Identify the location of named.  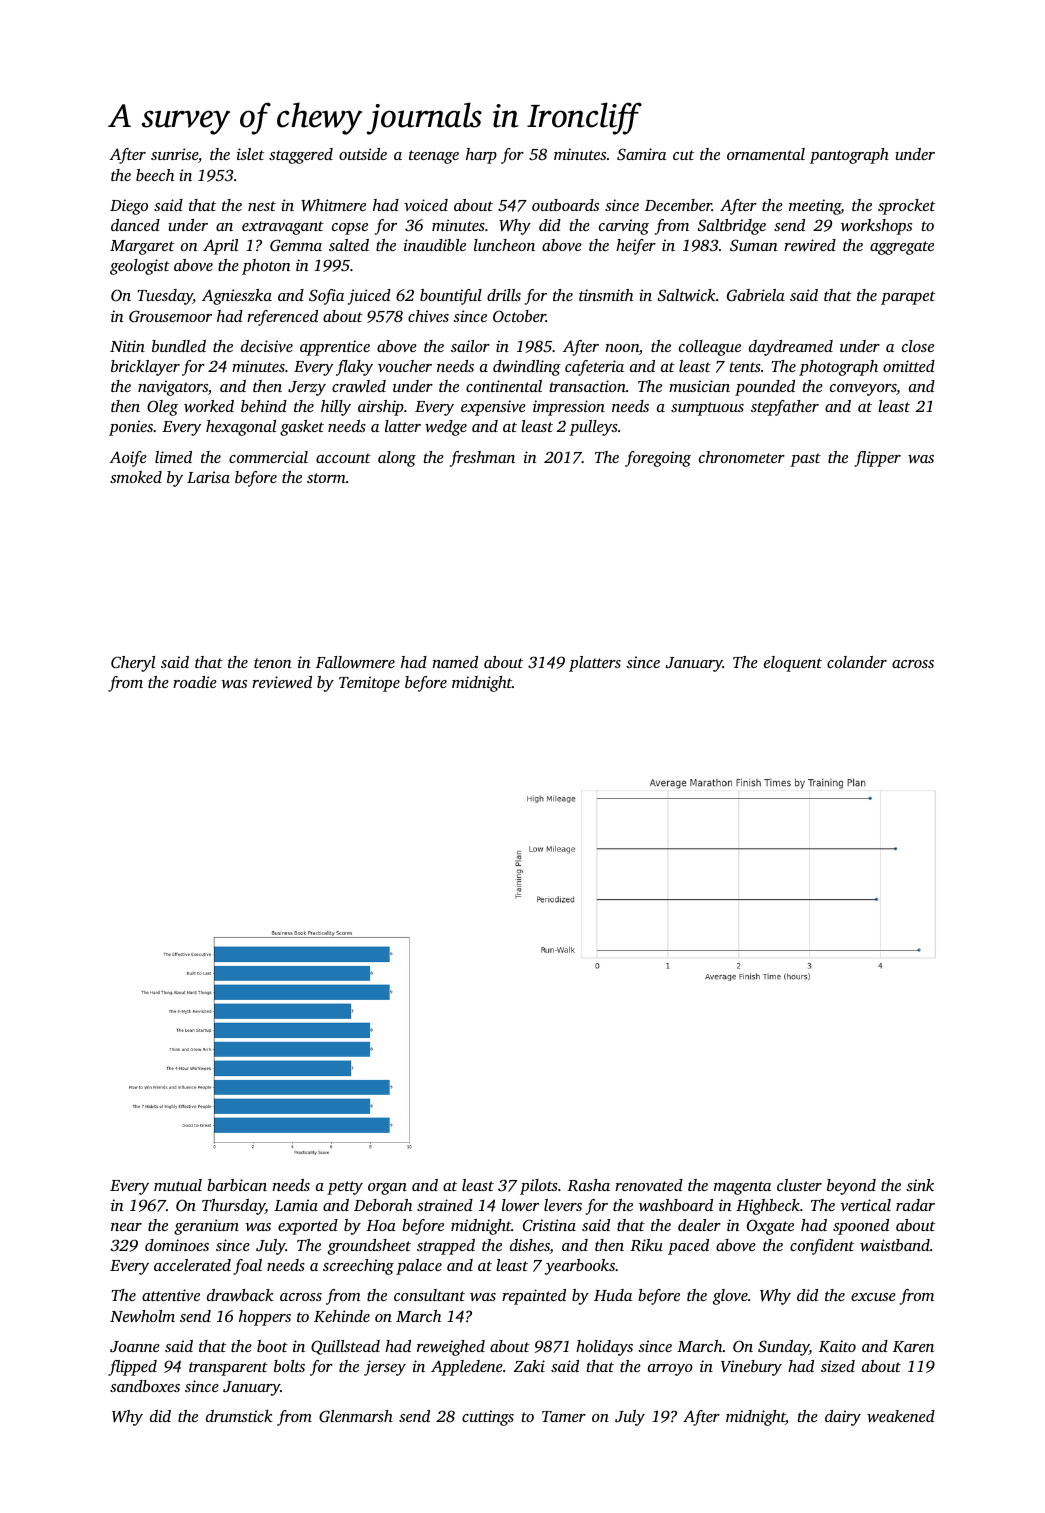
(455, 662).
